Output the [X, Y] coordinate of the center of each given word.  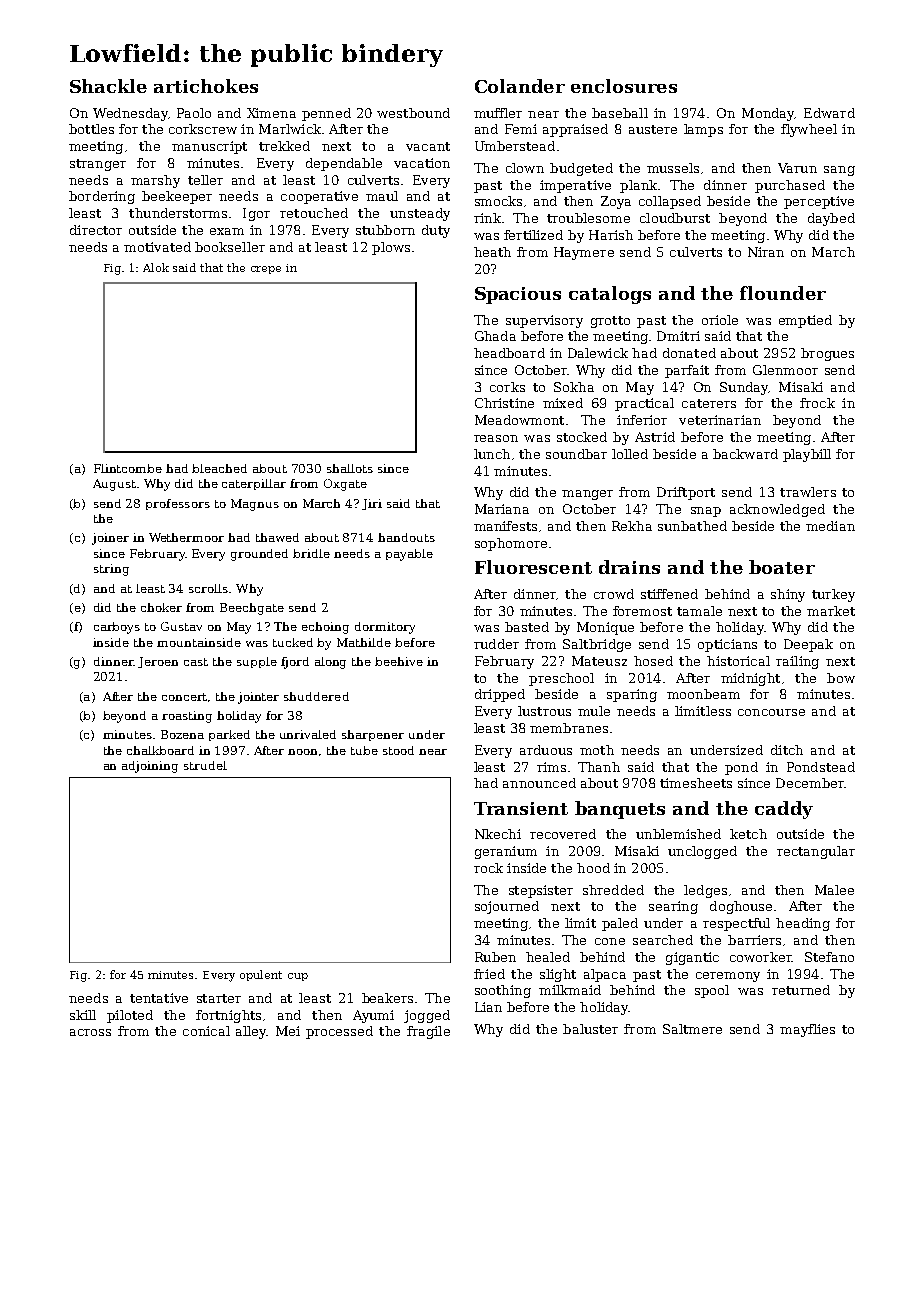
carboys [117, 628]
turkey [833, 595]
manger [587, 495]
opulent [261, 975]
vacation [422, 163]
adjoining [150, 767]
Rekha [632, 526]
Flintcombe [128, 468]
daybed [831, 219]
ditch [787, 750]
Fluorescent [533, 567]
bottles [91, 129]
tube [364, 750]
